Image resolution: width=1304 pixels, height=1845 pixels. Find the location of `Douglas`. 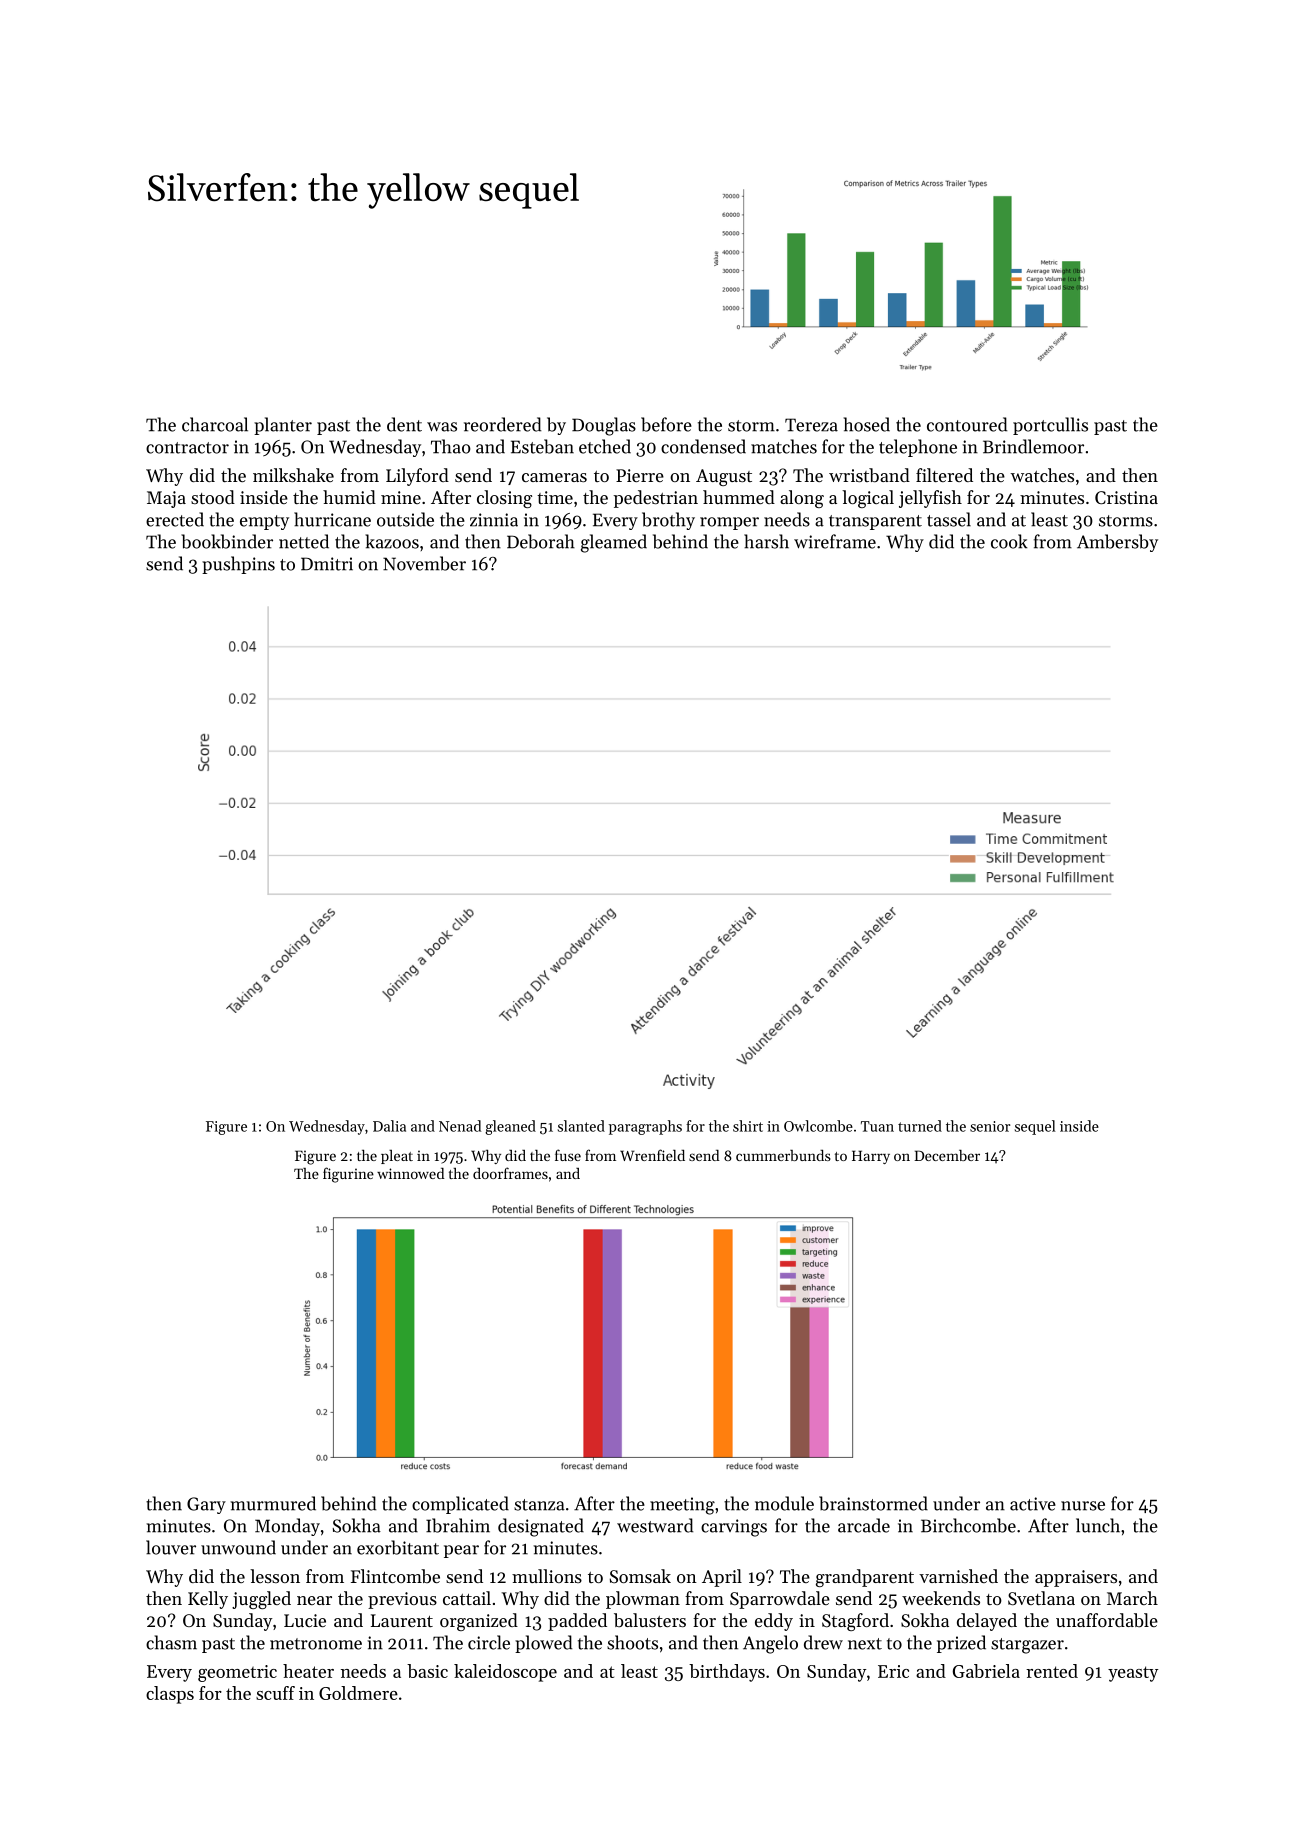

Douglas is located at coordinates (604, 426).
